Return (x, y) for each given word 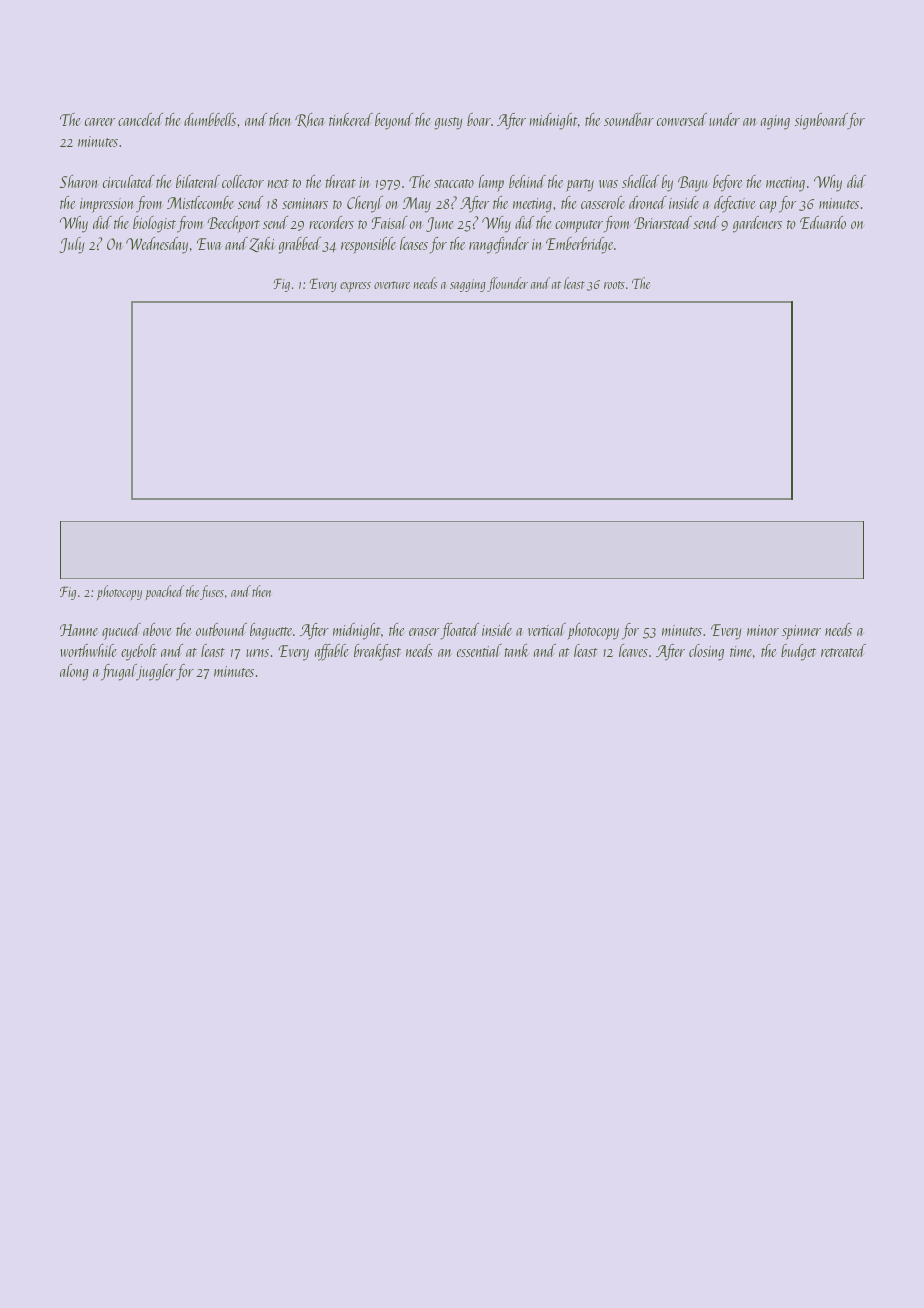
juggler (156, 672)
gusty (449, 123)
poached (164, 592)
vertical (547, 629)
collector (243, 181)
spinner (801, 632)
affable (331, 652)
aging (775, 122)
